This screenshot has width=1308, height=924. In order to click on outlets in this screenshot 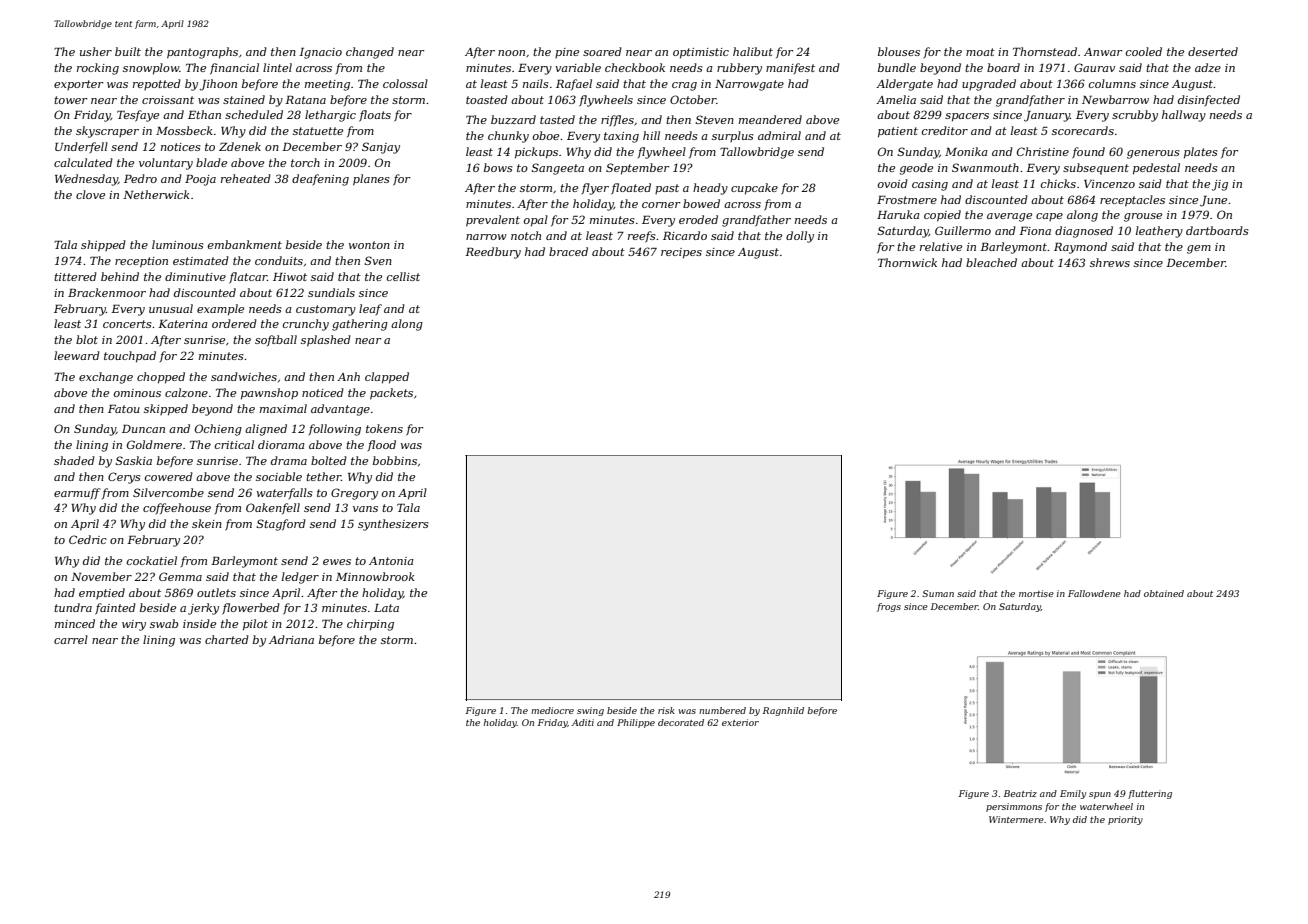, I will do `click(216, 592)`.
